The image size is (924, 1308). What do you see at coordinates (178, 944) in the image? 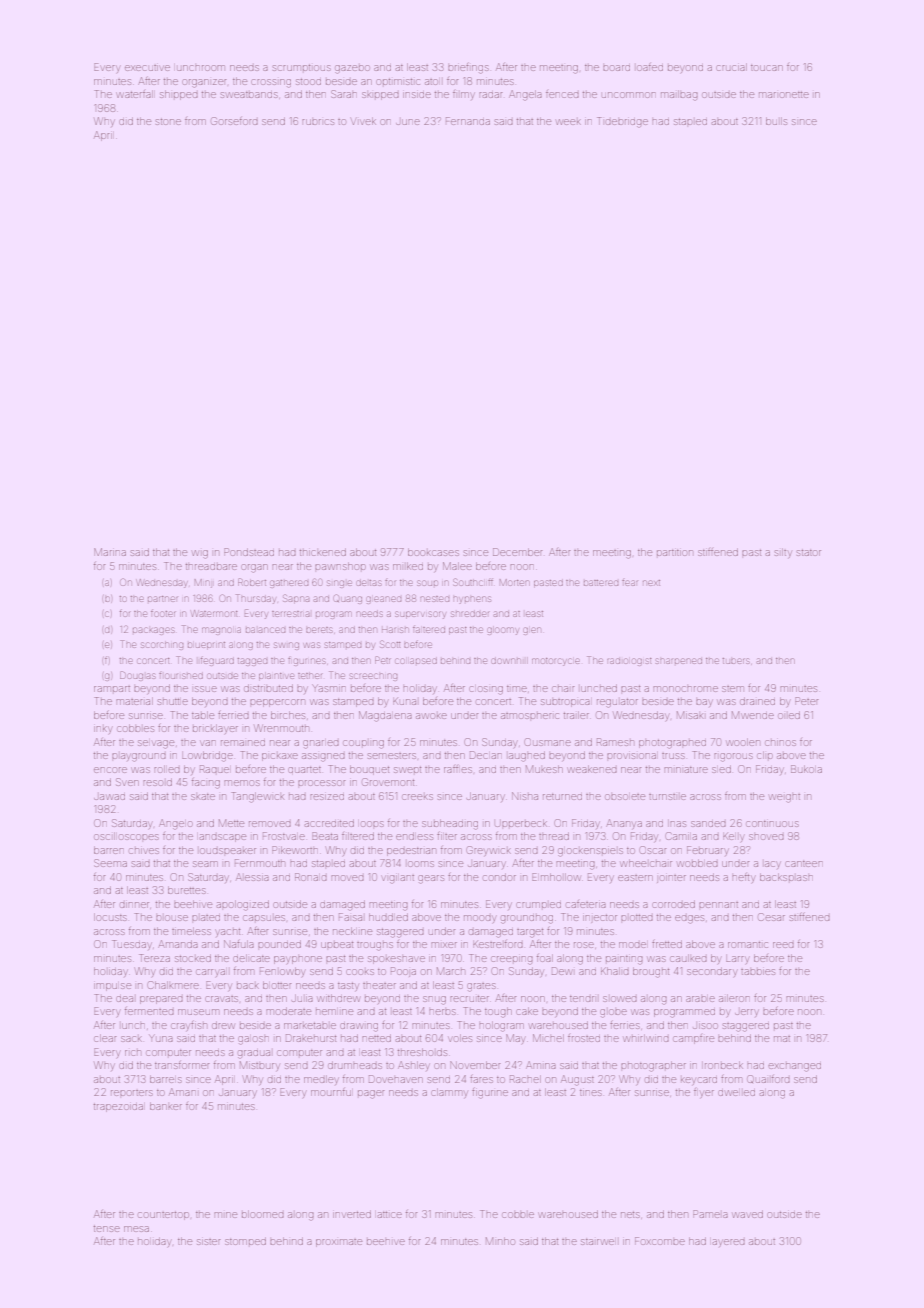
I see `Amanda` at bounding box center [178, 944].
